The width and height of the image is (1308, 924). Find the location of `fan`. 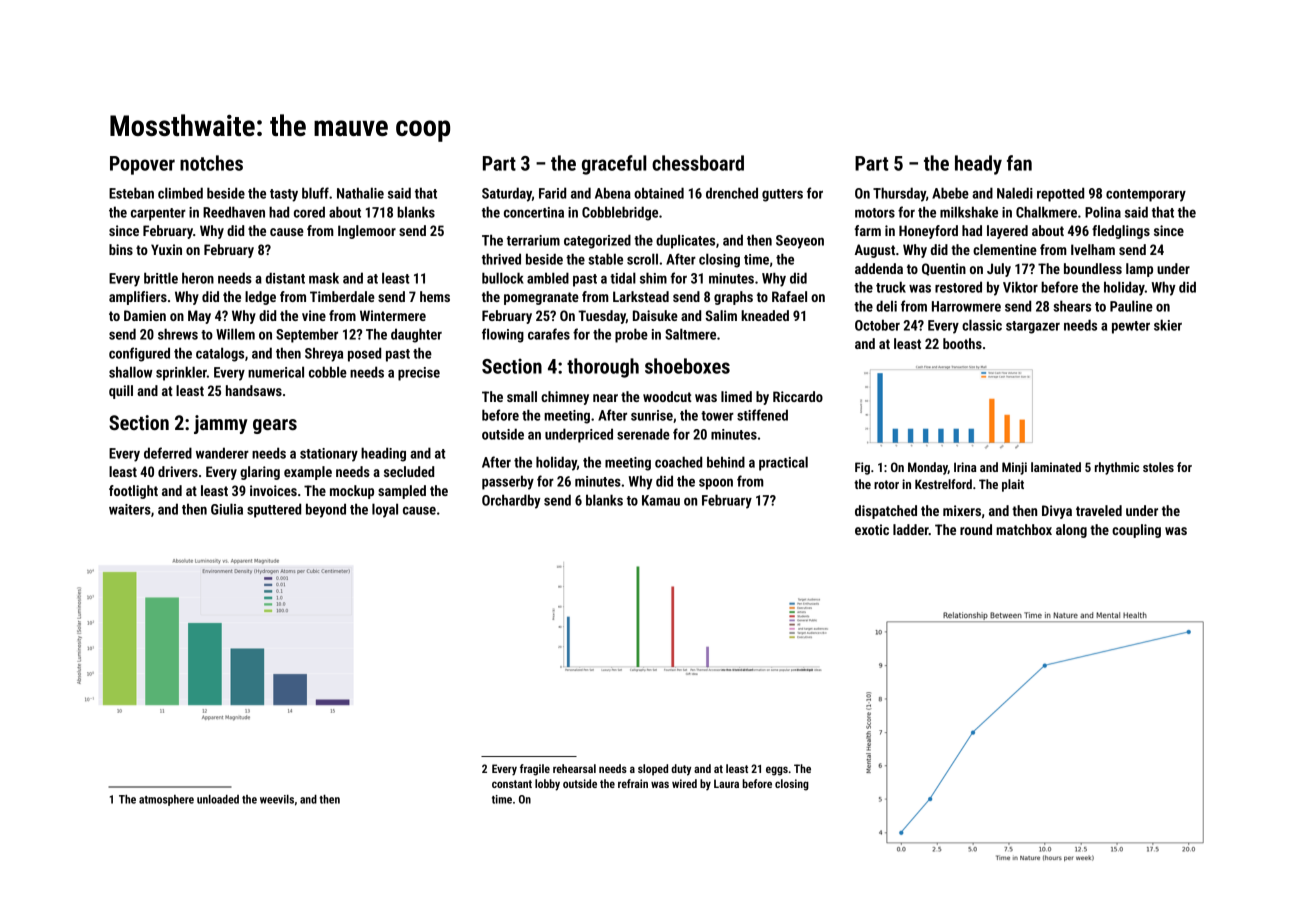

fan is located at coordinates (1019, 163).
